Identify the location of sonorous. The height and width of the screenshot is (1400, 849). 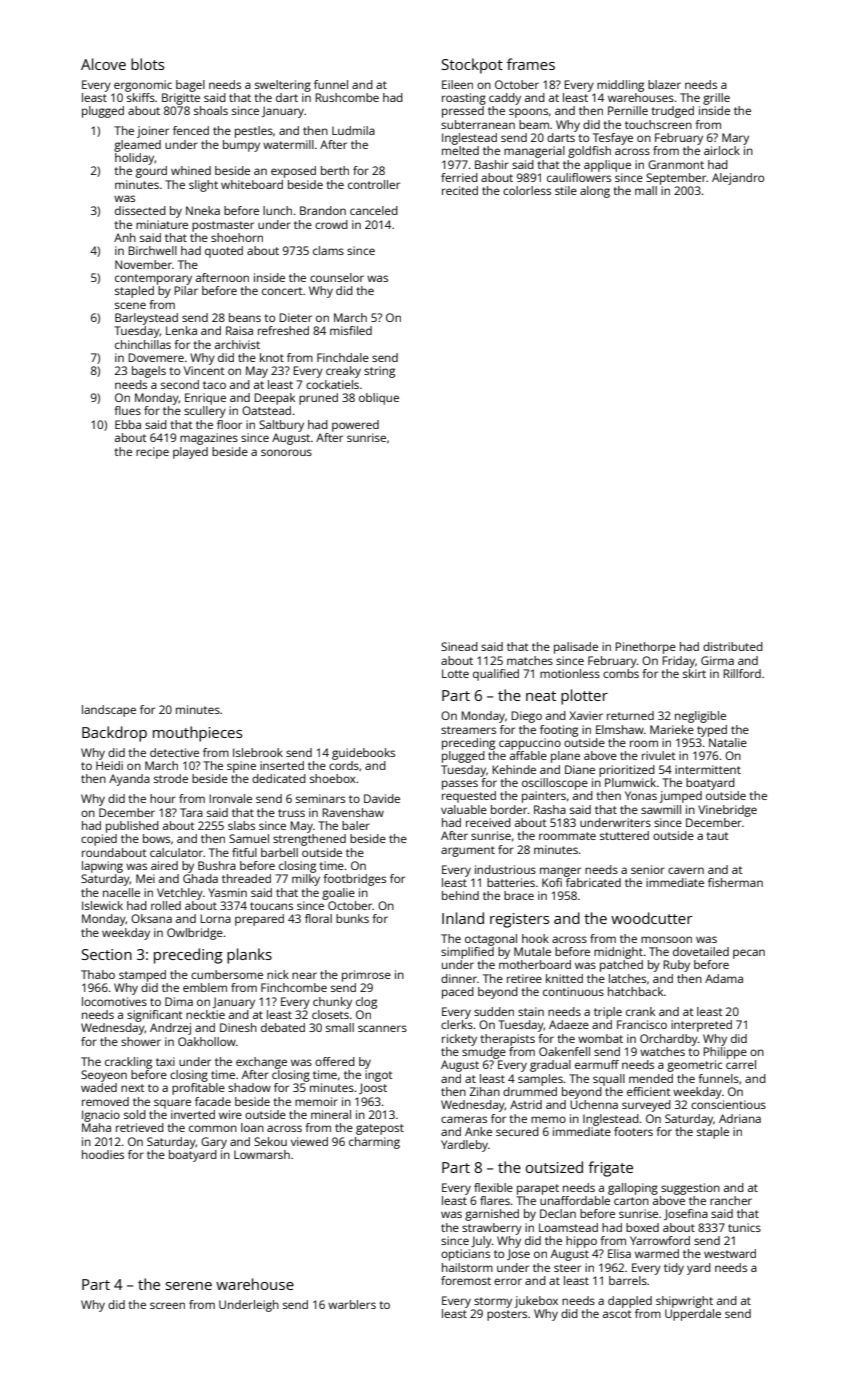
(286, 452).
